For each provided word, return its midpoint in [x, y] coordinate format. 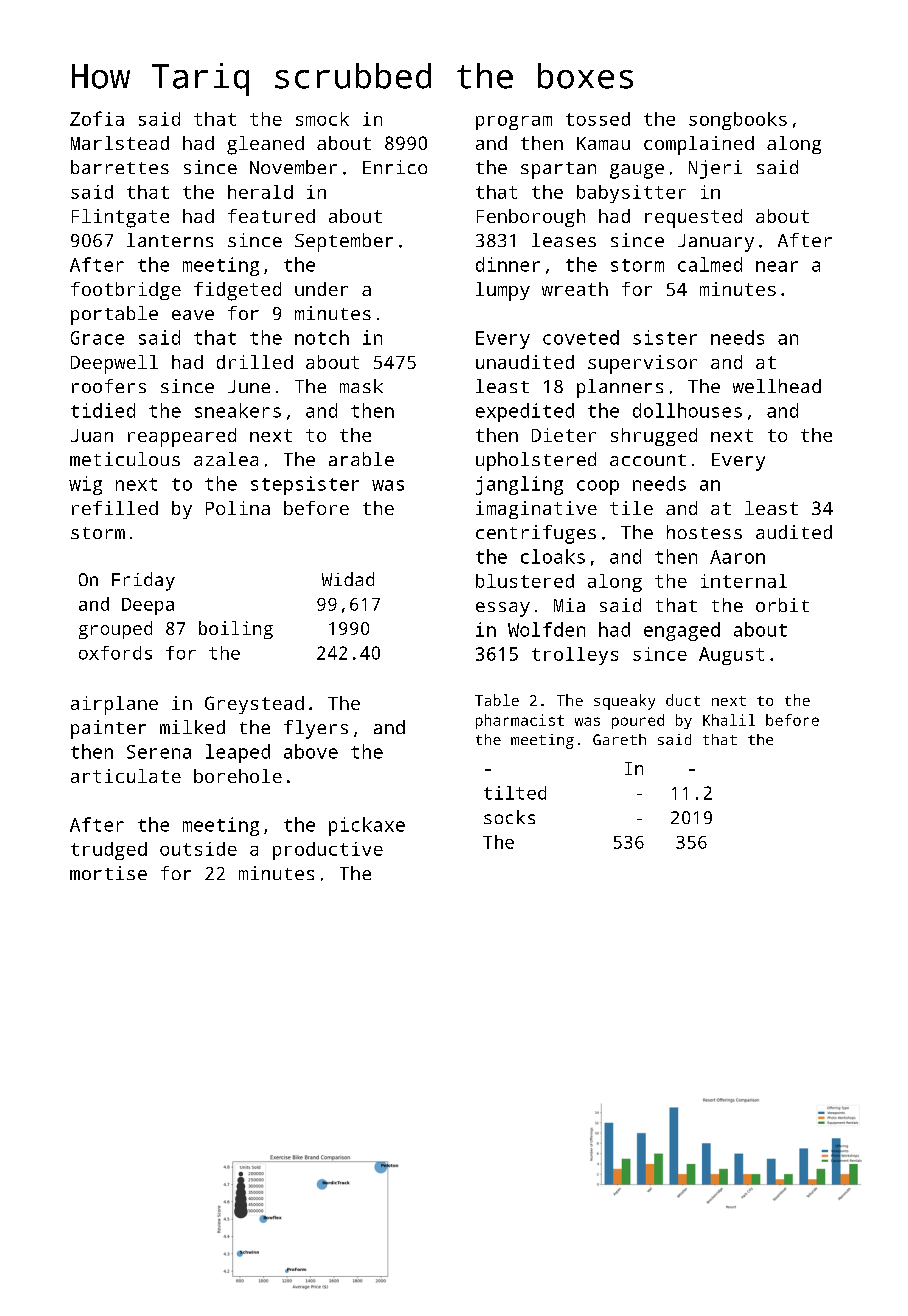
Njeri [715, 169]
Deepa [148, 606]
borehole [238, 776]
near [777, 266]
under [321, 289]
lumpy [503, 291]
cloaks [553, 556]
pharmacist [520, 721]
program [514, 123]
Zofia [97, 118]
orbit [782, 605]
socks [509, 817]
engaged [682, 631]
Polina [238, 508]
